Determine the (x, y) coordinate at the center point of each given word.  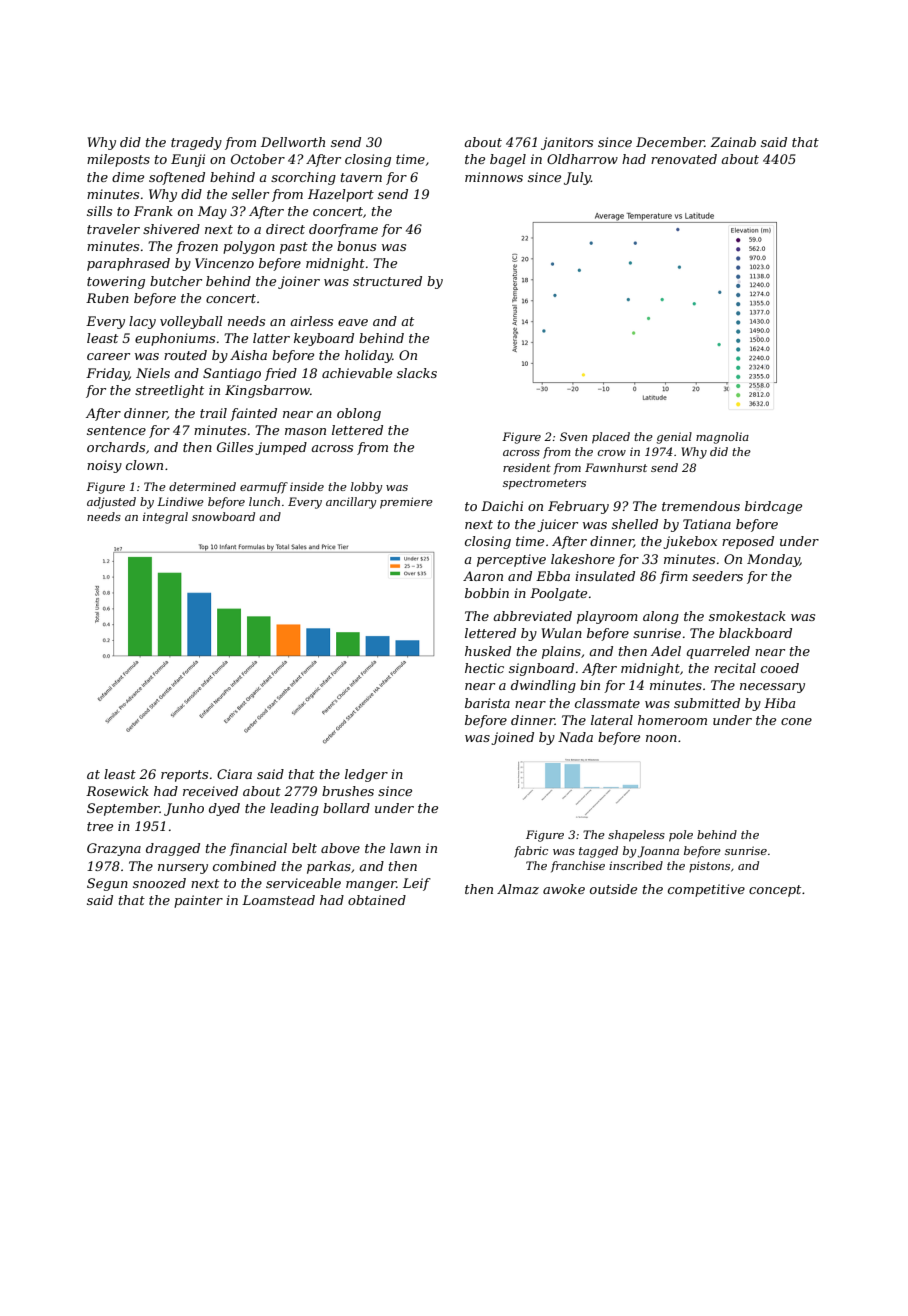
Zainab (733, 142)
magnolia (722, 438)
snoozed (159, 883)
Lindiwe (180, 501)
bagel (508, 160)
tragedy (196, 143)
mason (305, 431)
